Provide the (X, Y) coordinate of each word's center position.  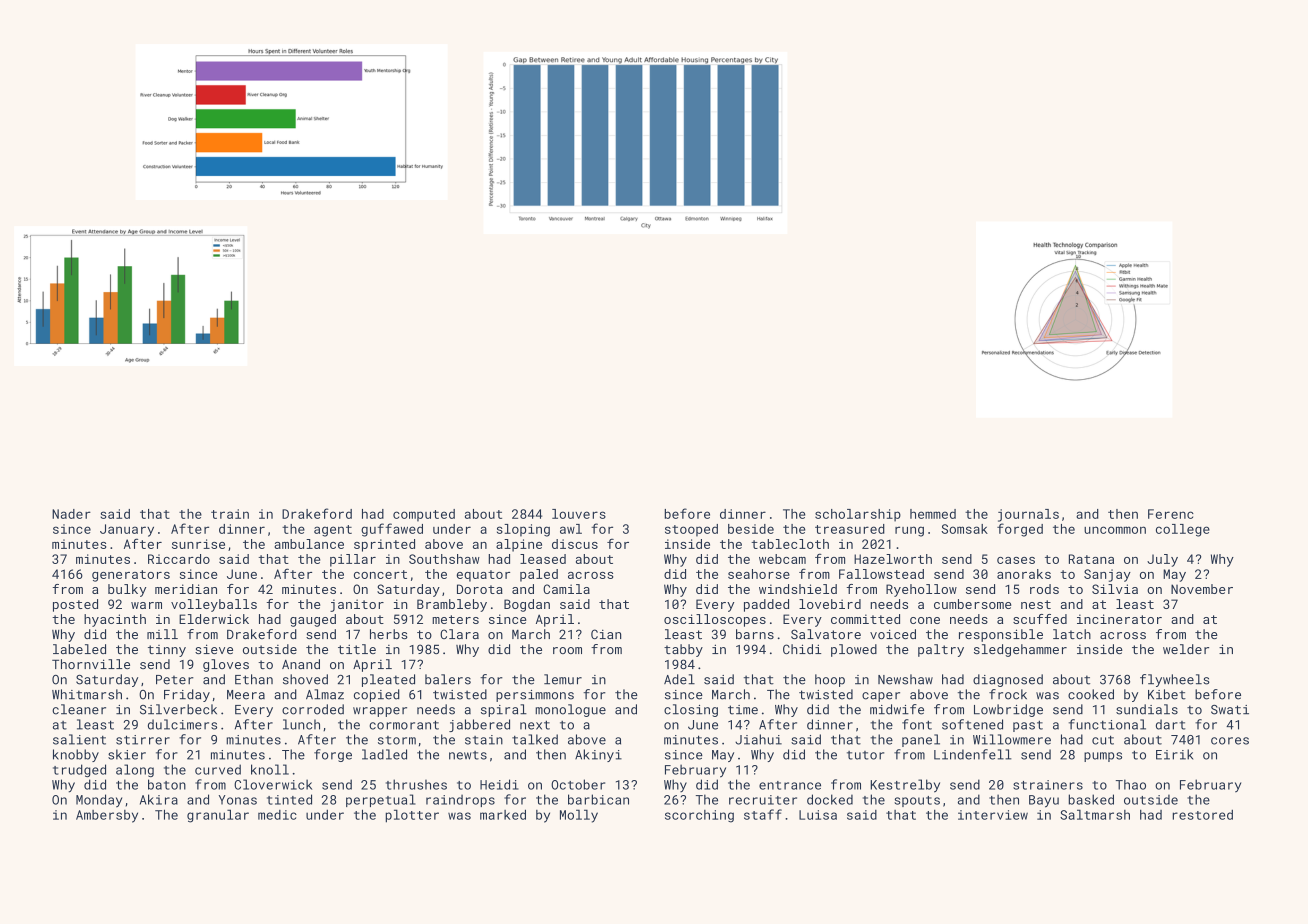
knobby (76, 755)
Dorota (480, 589)
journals (1028, 515)
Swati (1230, 710)
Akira (159, 799)
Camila (566, 589)
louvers (579, 514)
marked (503, 814)
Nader (71, 514)
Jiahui (758, 739)
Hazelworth (893, 559)
